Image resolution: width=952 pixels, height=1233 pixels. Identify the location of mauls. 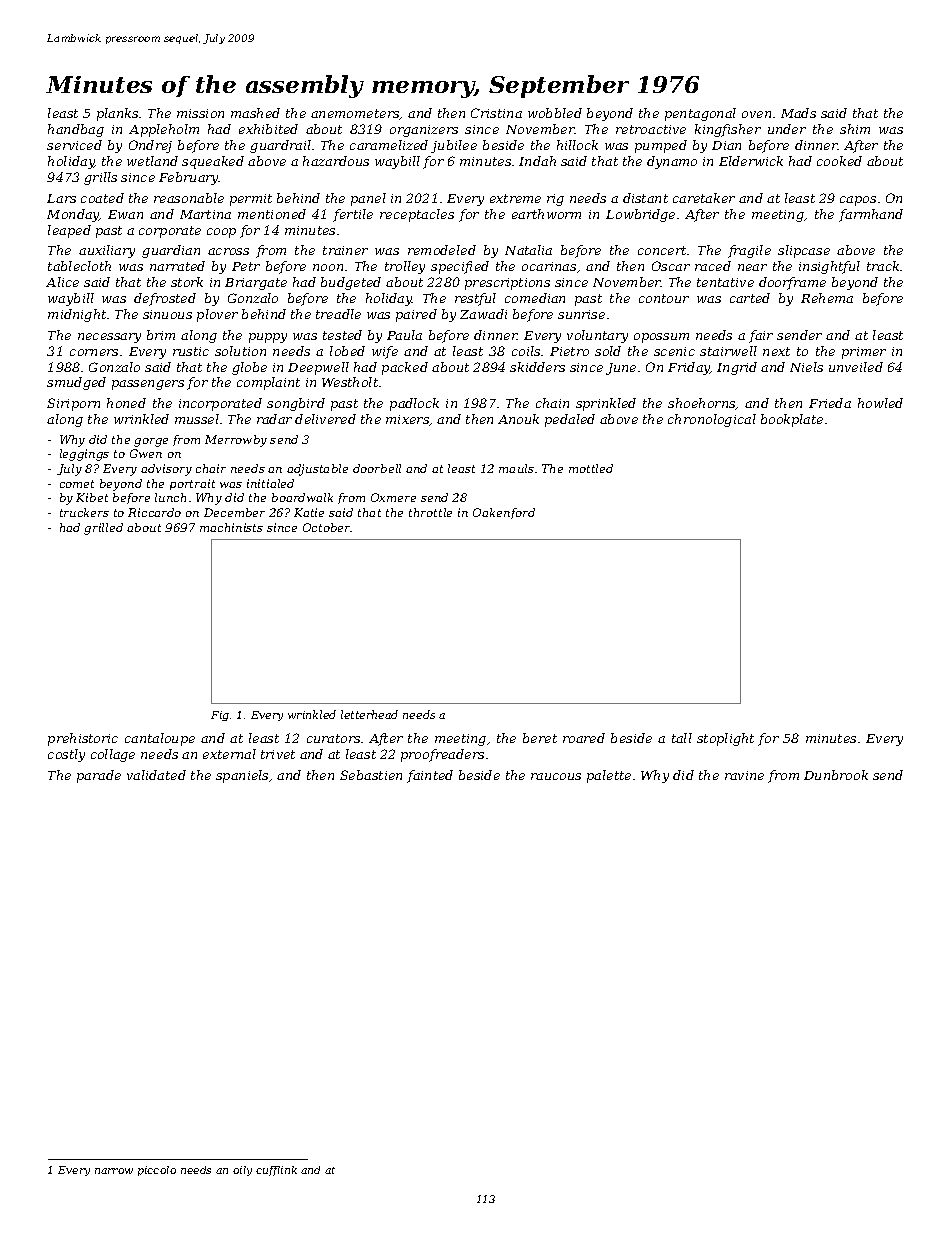
(516, 468).
